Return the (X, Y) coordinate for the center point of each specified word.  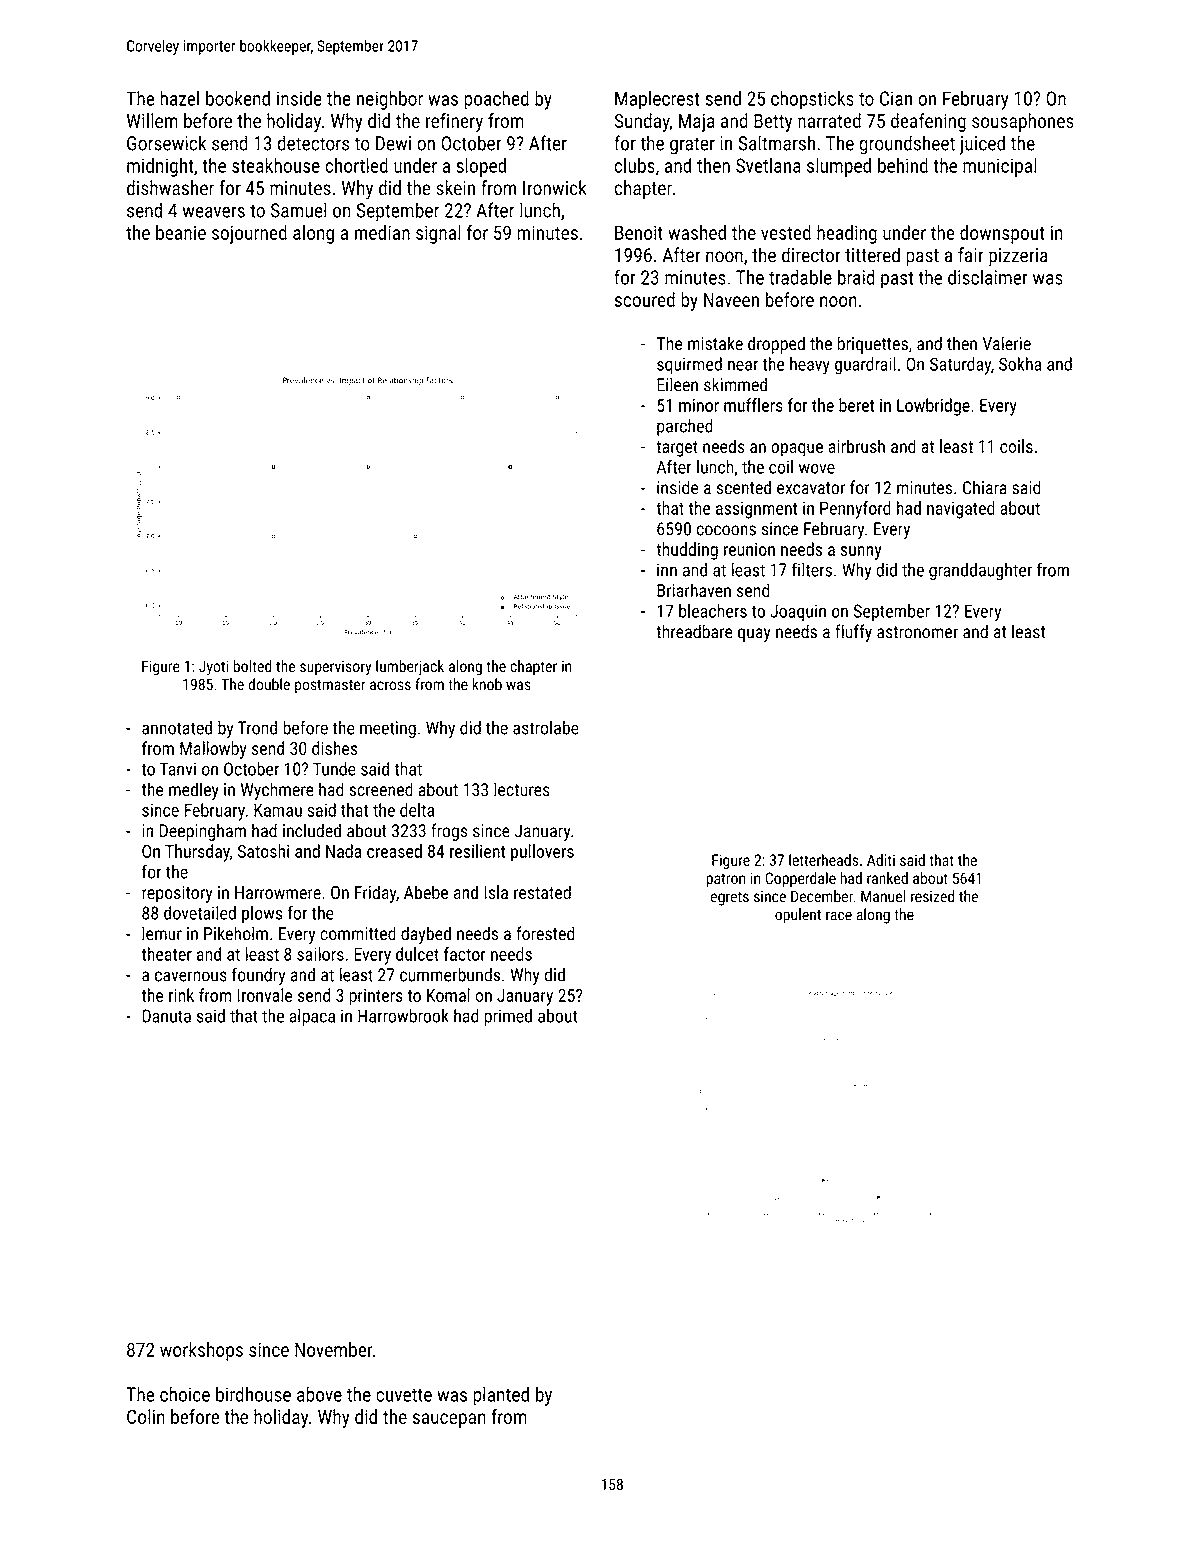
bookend (238, 98)
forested (545, 933)
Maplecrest (657, 100)
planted (501, 1396)
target (677, 449)
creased (394, 851)
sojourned (249, 234)
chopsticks (812, 100)
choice (185, 1394)
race (839, 916)
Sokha (1020, 364)
